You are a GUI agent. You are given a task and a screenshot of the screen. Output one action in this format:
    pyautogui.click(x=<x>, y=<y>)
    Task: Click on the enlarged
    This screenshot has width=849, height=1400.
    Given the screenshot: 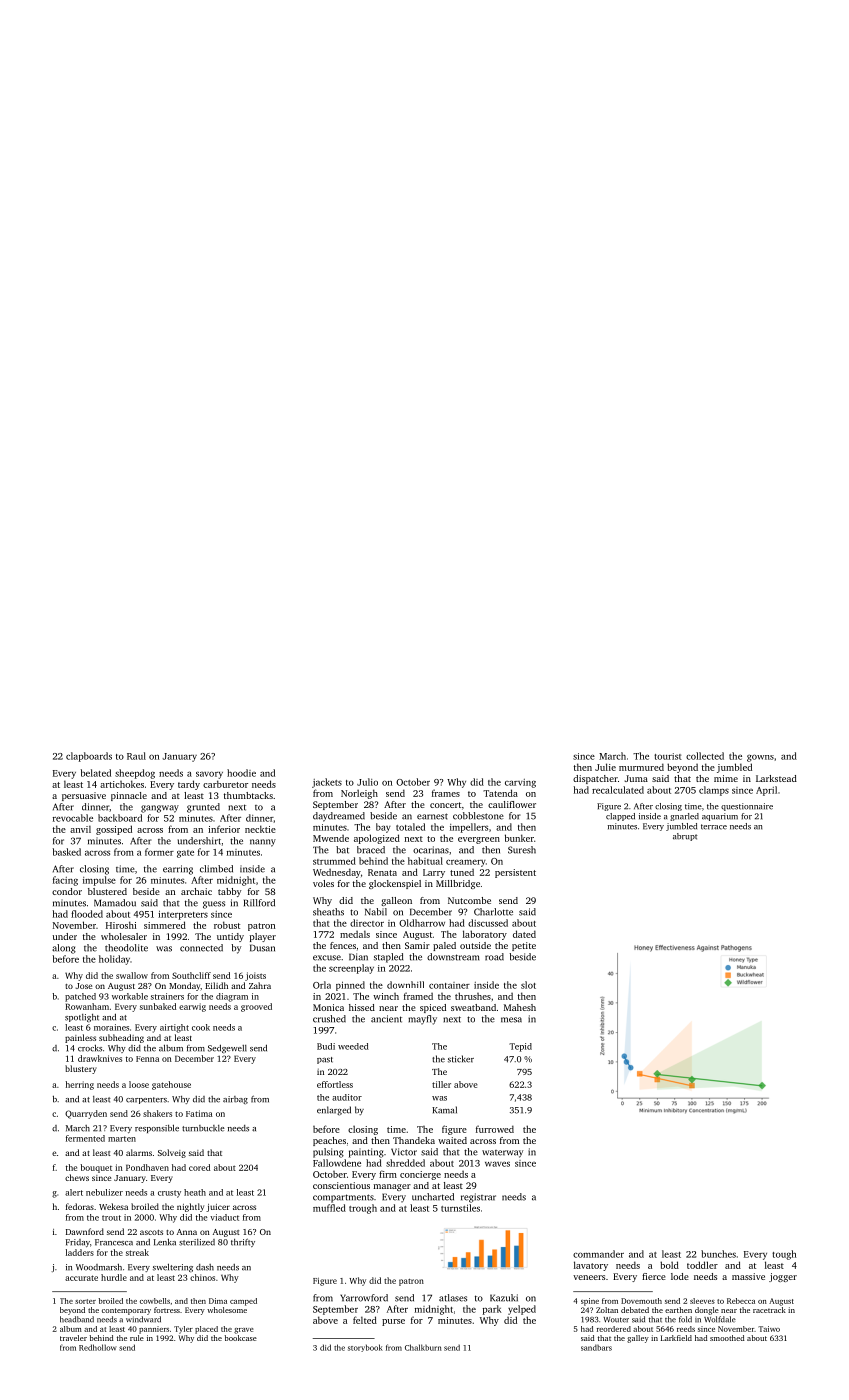 What is the action you would take?
    pyautogui.click(x=334, y=1111)
